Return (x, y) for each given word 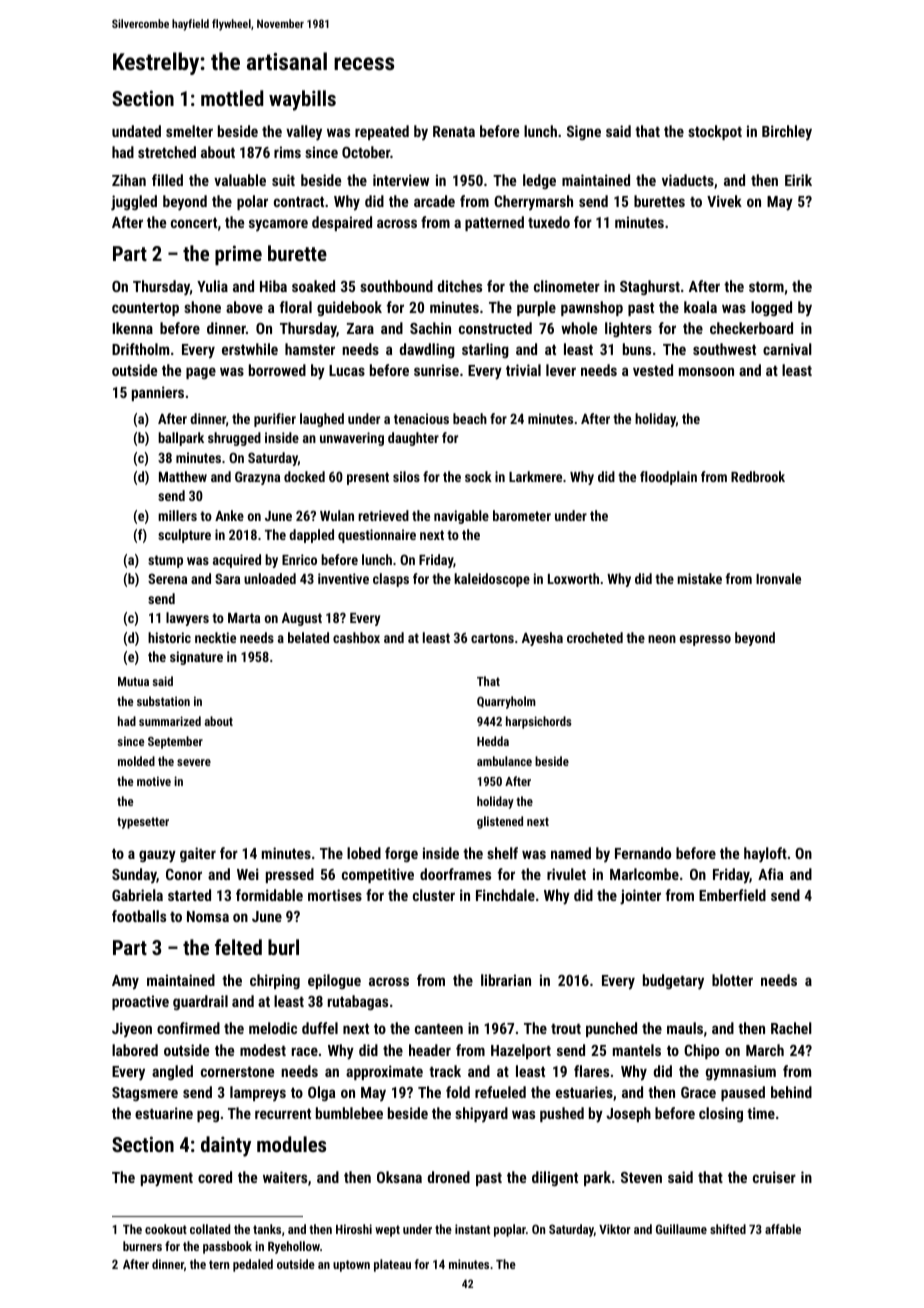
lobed (364, 853)
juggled (134, 203)
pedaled (253, 1265)
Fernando (643, 853)
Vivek (724, 201)
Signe (584, 132)
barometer (522, 515)
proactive (140, 1002)
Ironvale (778, 578)
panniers (158, 393)
